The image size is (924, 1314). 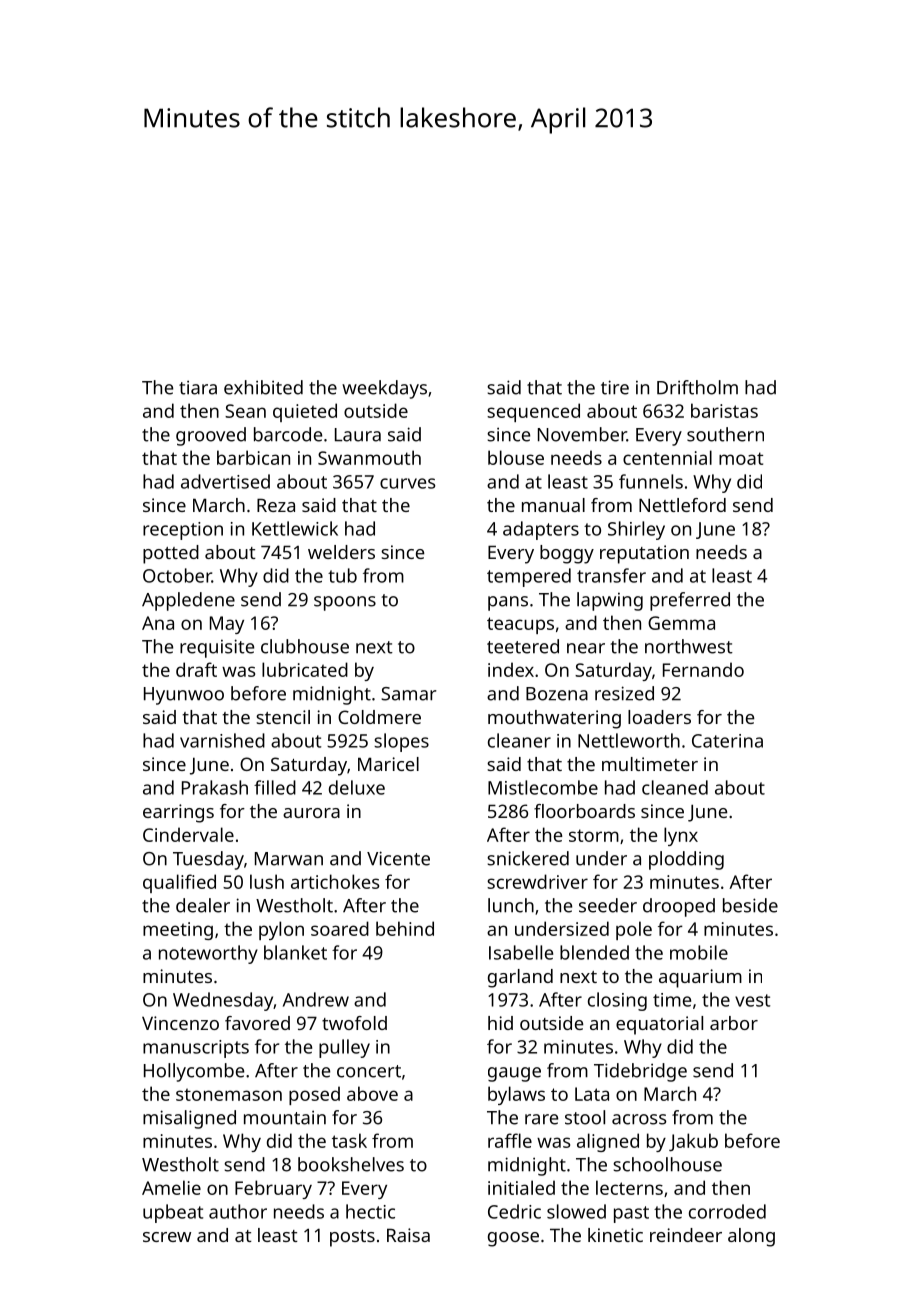 What do you see at coordinates (667, 1164) in the image?
I see `schoolhouse` at bounding box center [667, 1164].
